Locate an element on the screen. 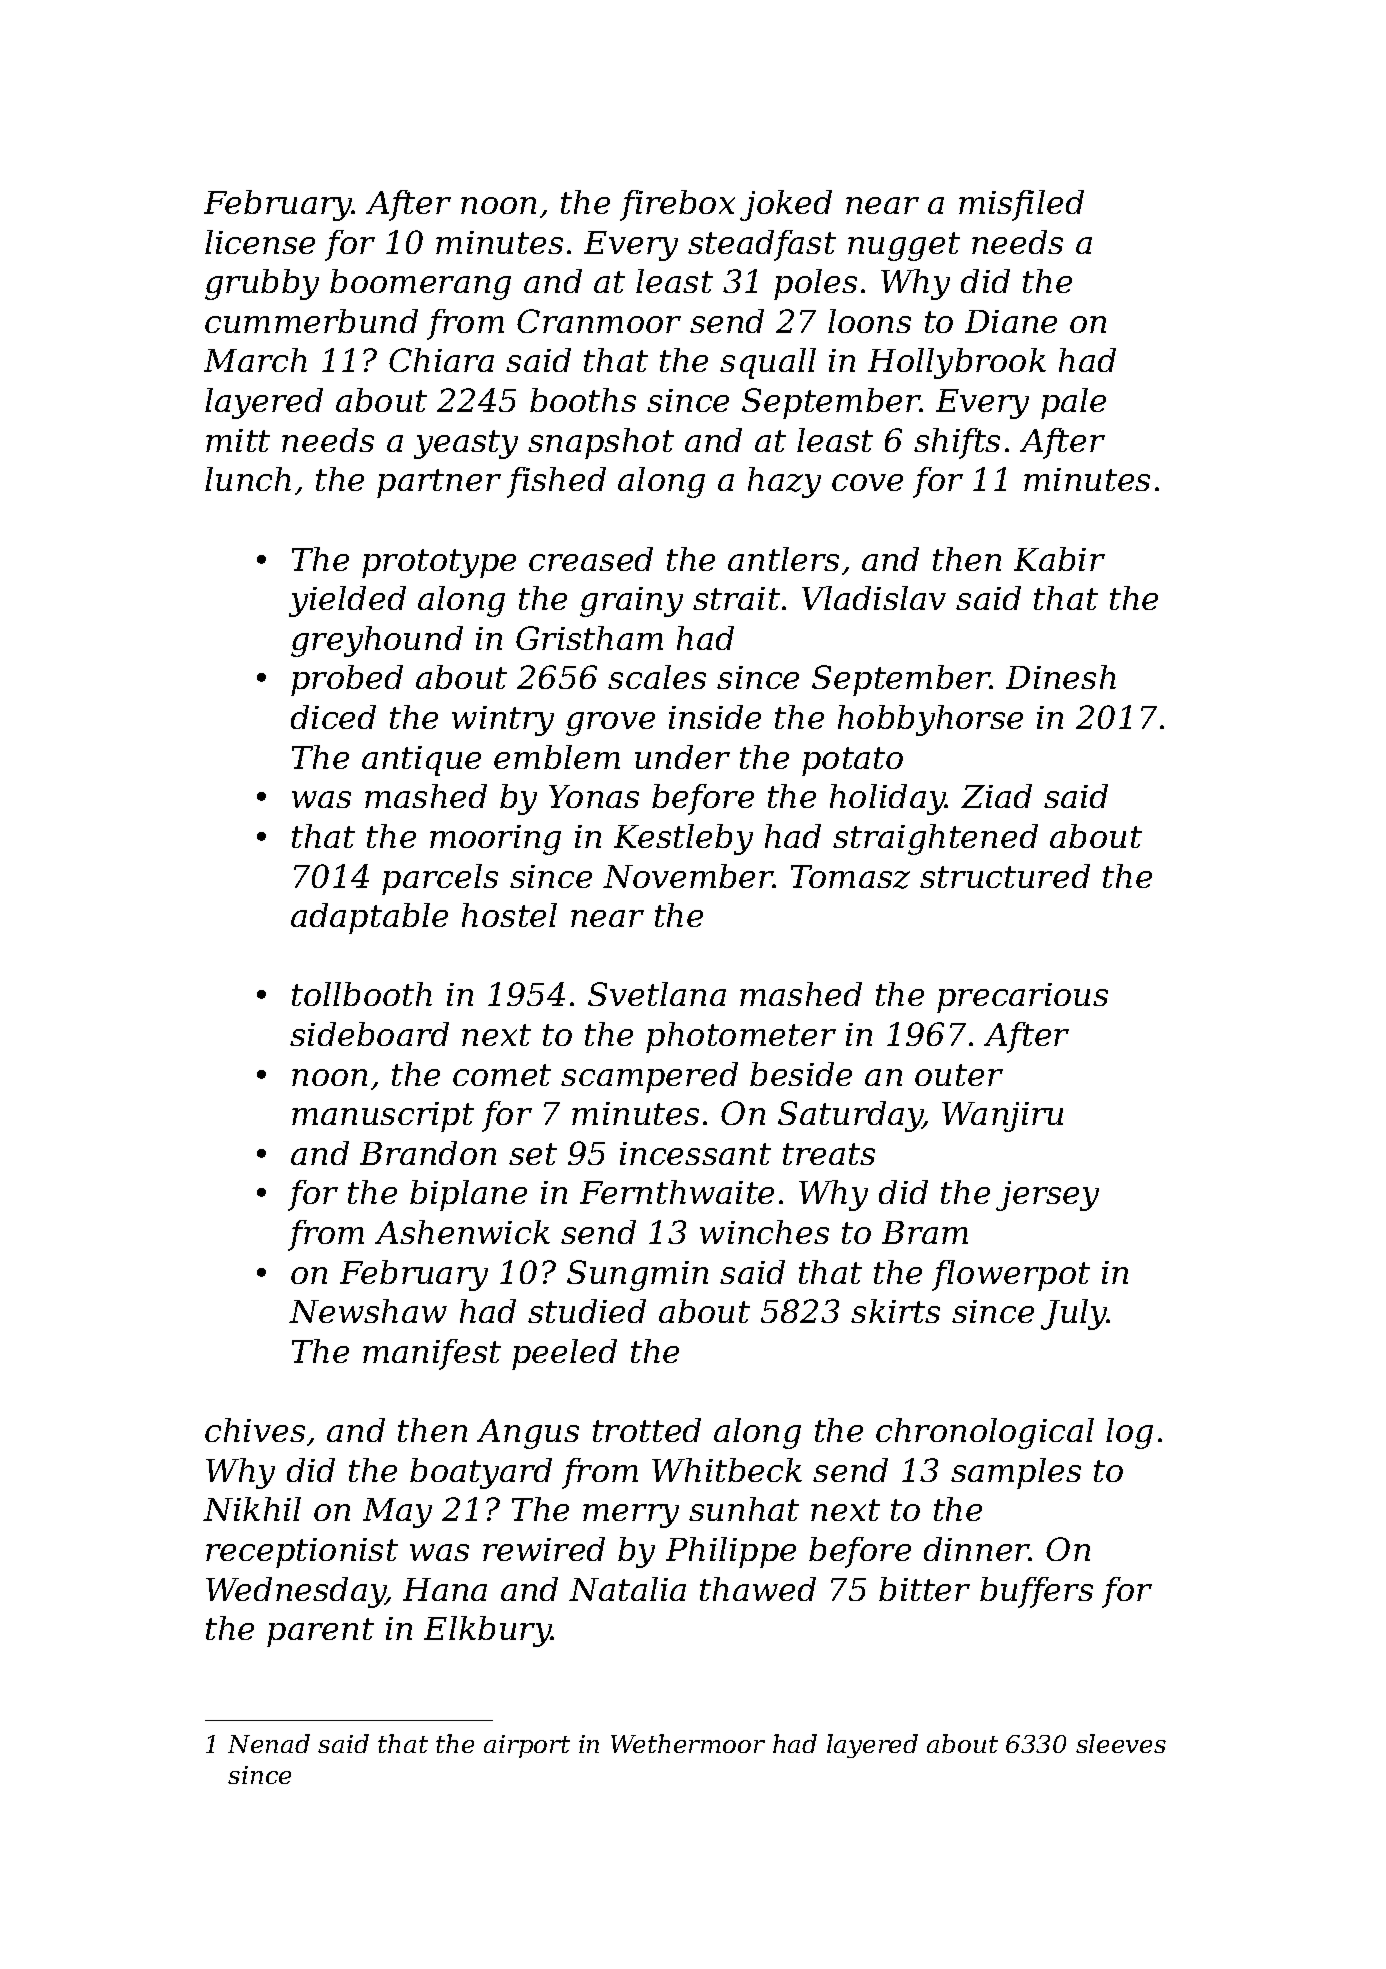  studied is located at coordinates (587, 1311).
